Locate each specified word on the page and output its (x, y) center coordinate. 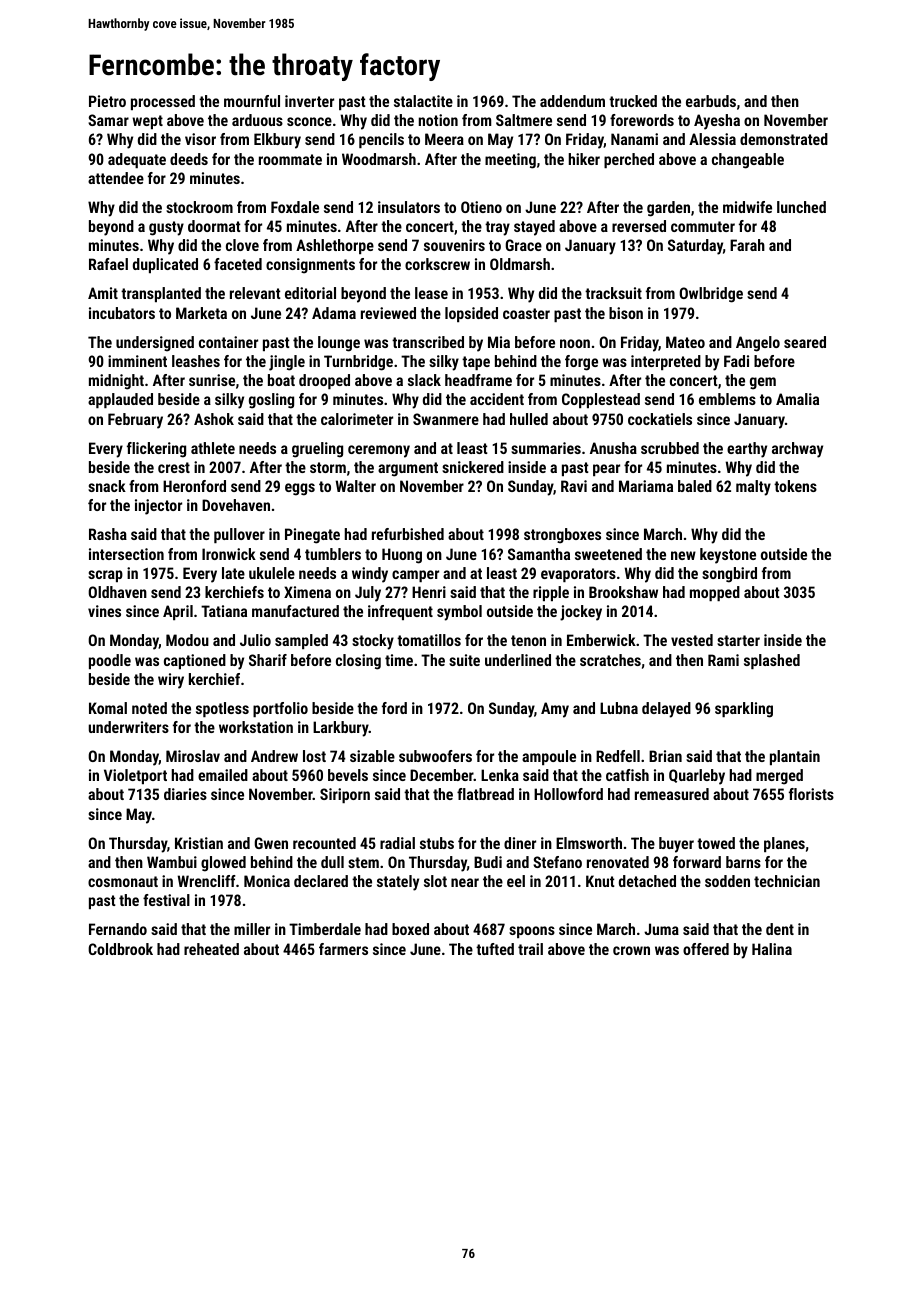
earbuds (711, 101)
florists (811, 794)
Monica (267, 881)
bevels (348, 775)
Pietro (107, 101)
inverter (309, 101)
